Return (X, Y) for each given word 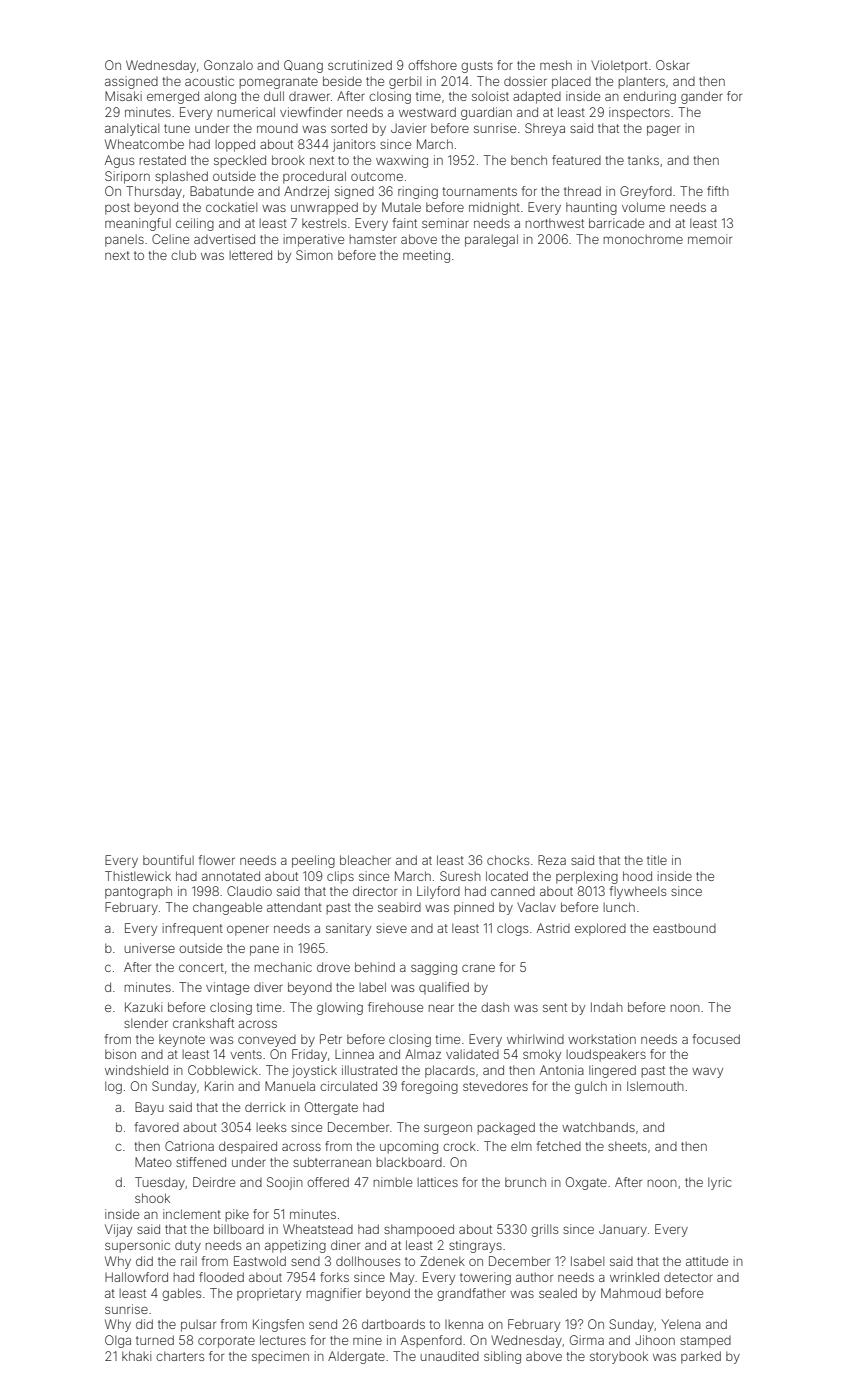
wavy (707, 1073)
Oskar (673, 65)
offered (328, 1182)
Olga (118, 1341)
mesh (556, 65)
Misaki (123, 96)
